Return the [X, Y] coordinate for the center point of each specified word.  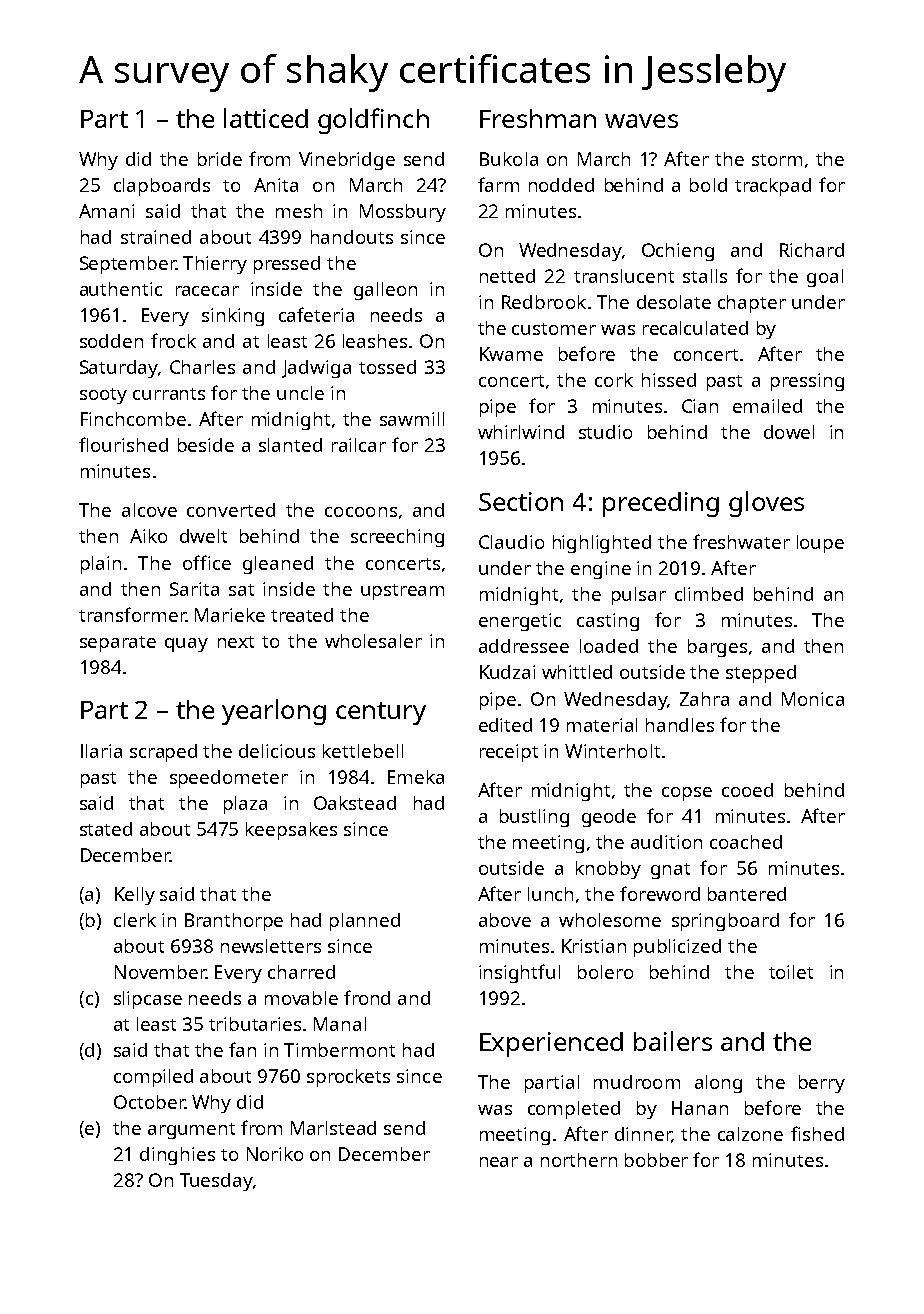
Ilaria [101, 751]
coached [746, 842]
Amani [106, 211]
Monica [813, 699]
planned [365, 922]
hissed [669, 380]
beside [206, 445]
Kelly [135, 896]
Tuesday [216, 1182]
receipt [509, 753]
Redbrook [544, 302]
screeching [397, 538]
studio [605, 432]
